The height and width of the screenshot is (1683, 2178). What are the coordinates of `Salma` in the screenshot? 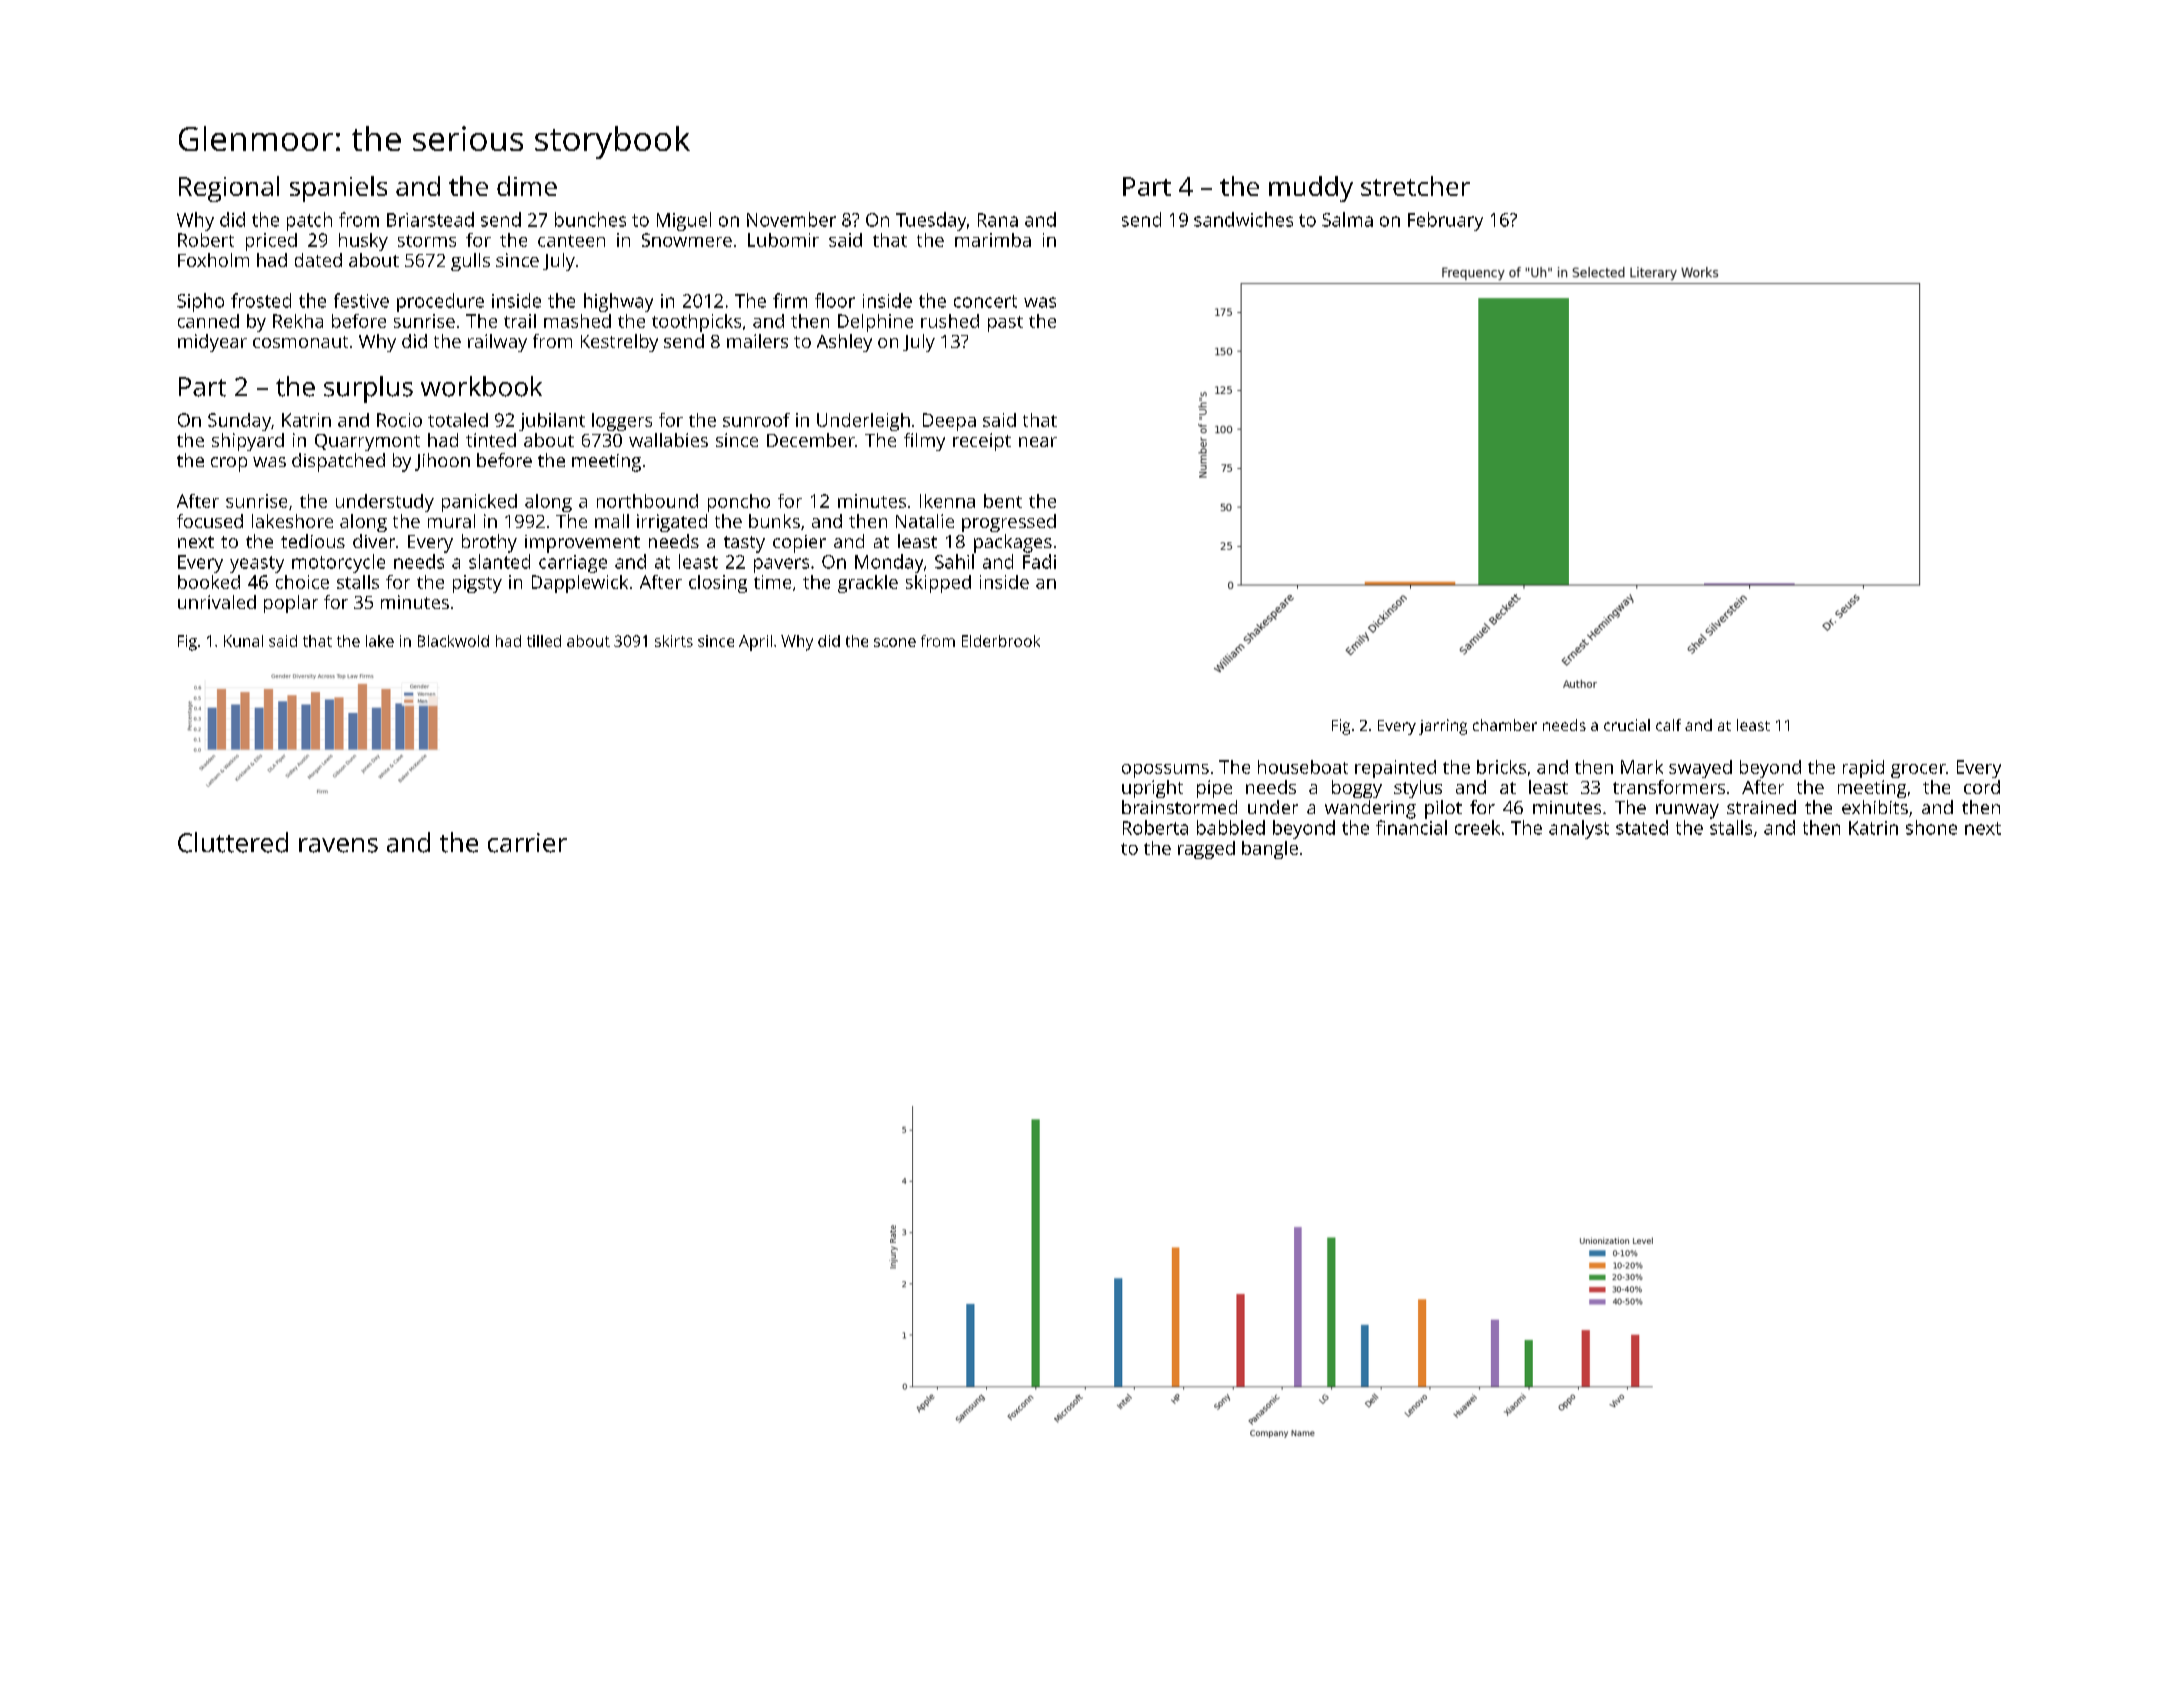 It's located at (1347, 219).
